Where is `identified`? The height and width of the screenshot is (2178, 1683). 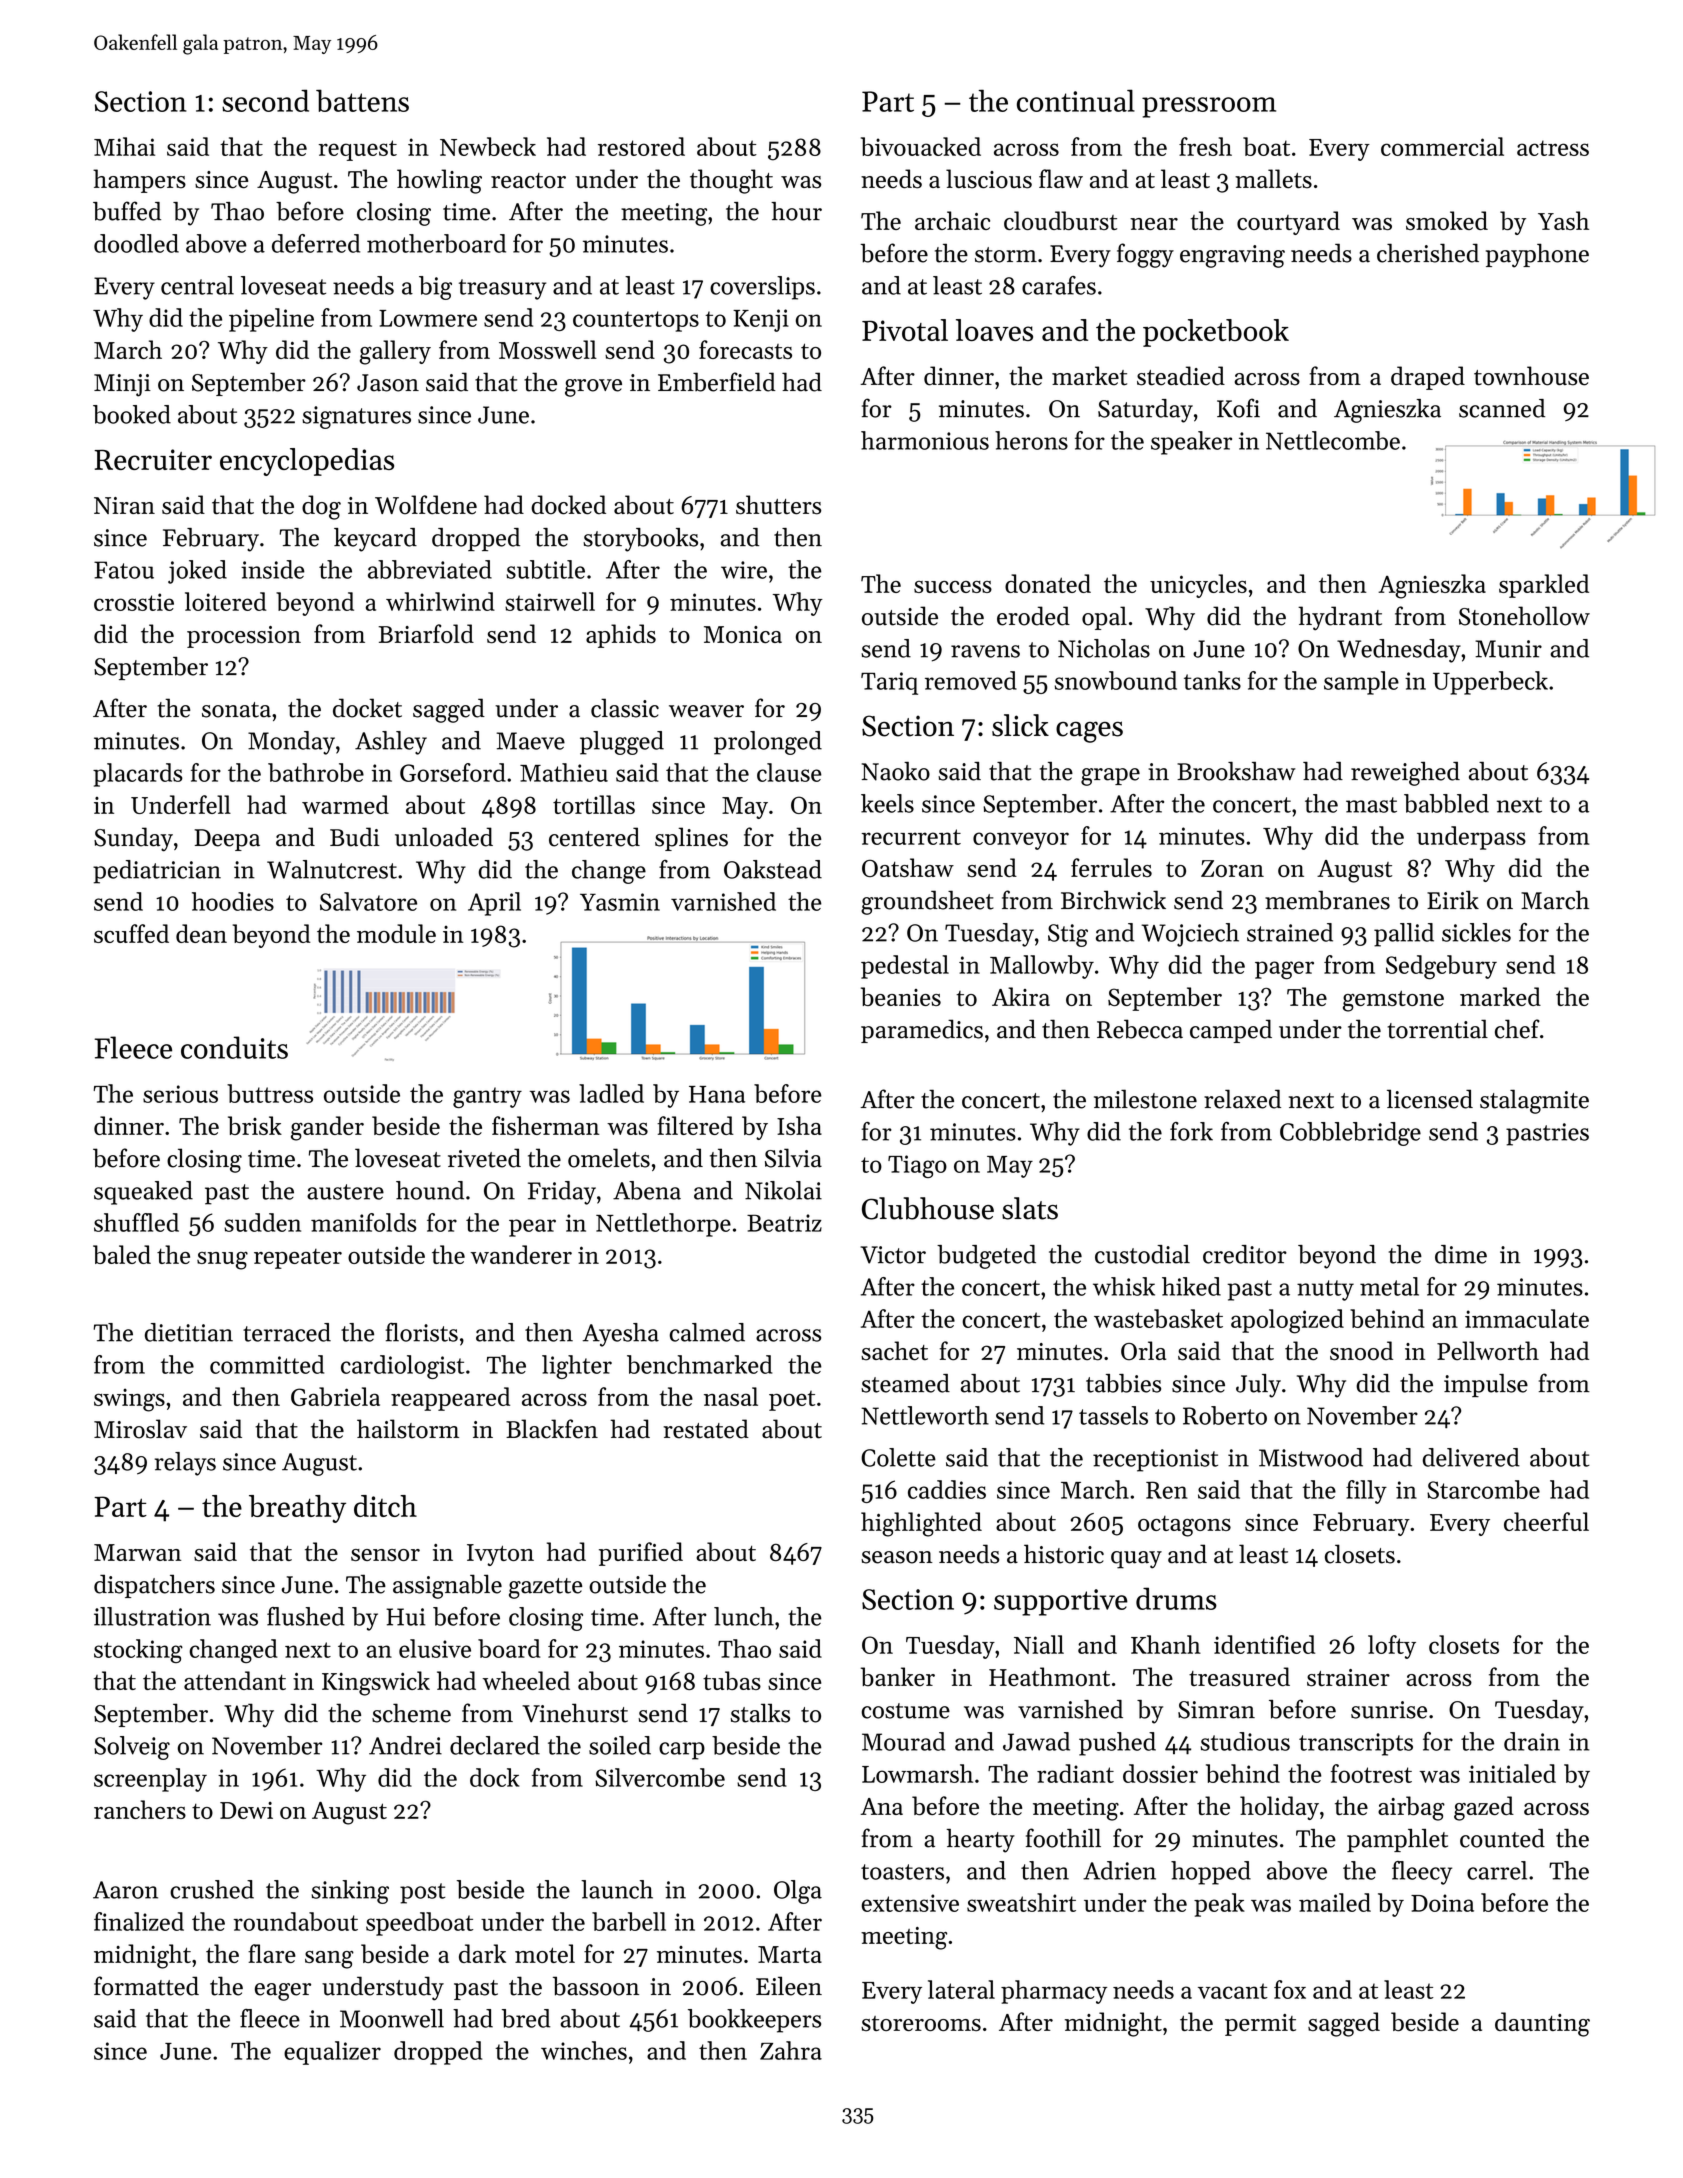
identified is located at coordinates (1264, 1644).
